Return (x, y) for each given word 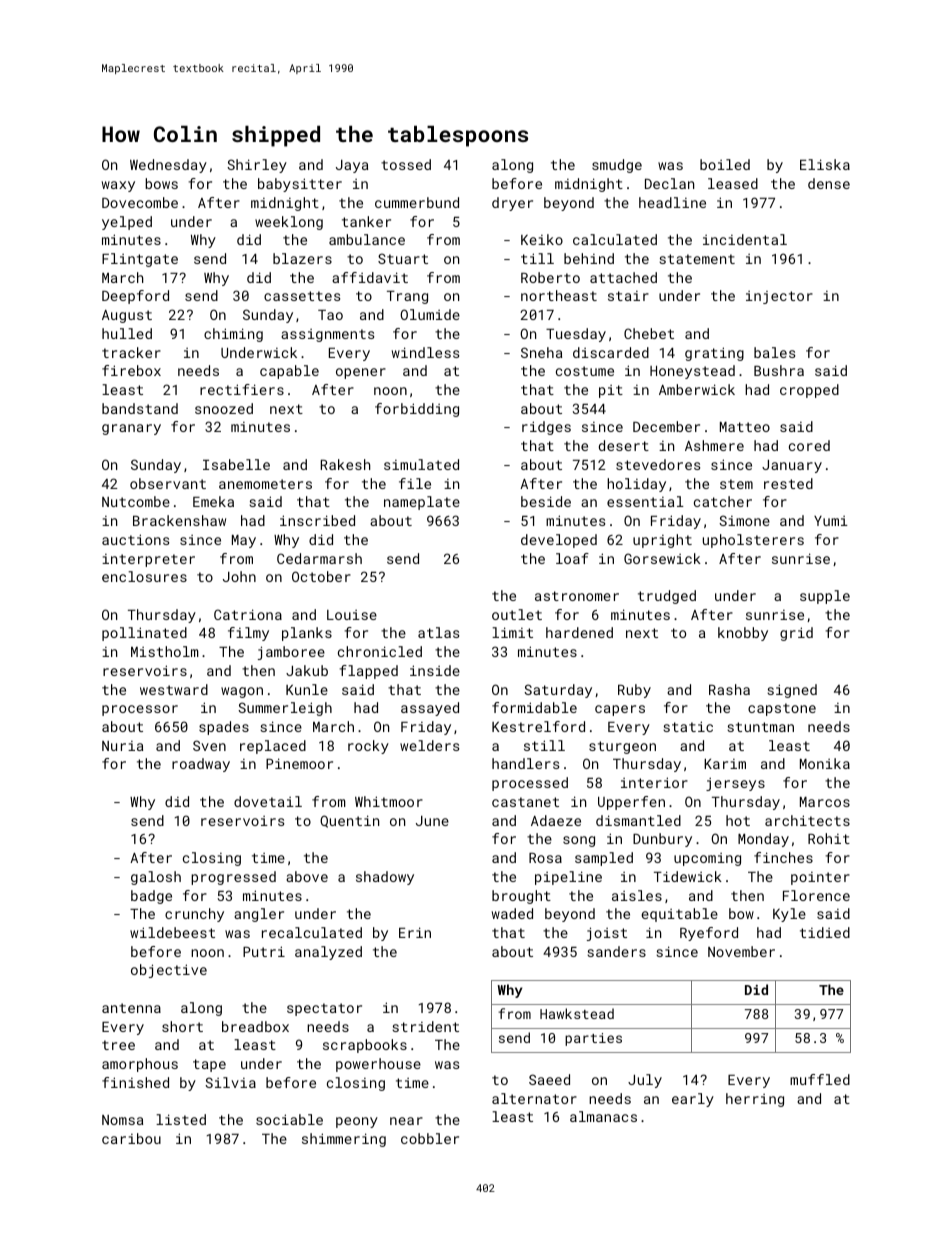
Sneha (541, 352)
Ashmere (714, 445)
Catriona (248, 614)
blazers (302, 258)
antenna (131, 1008)
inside (435, 670)
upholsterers (753, 541)
